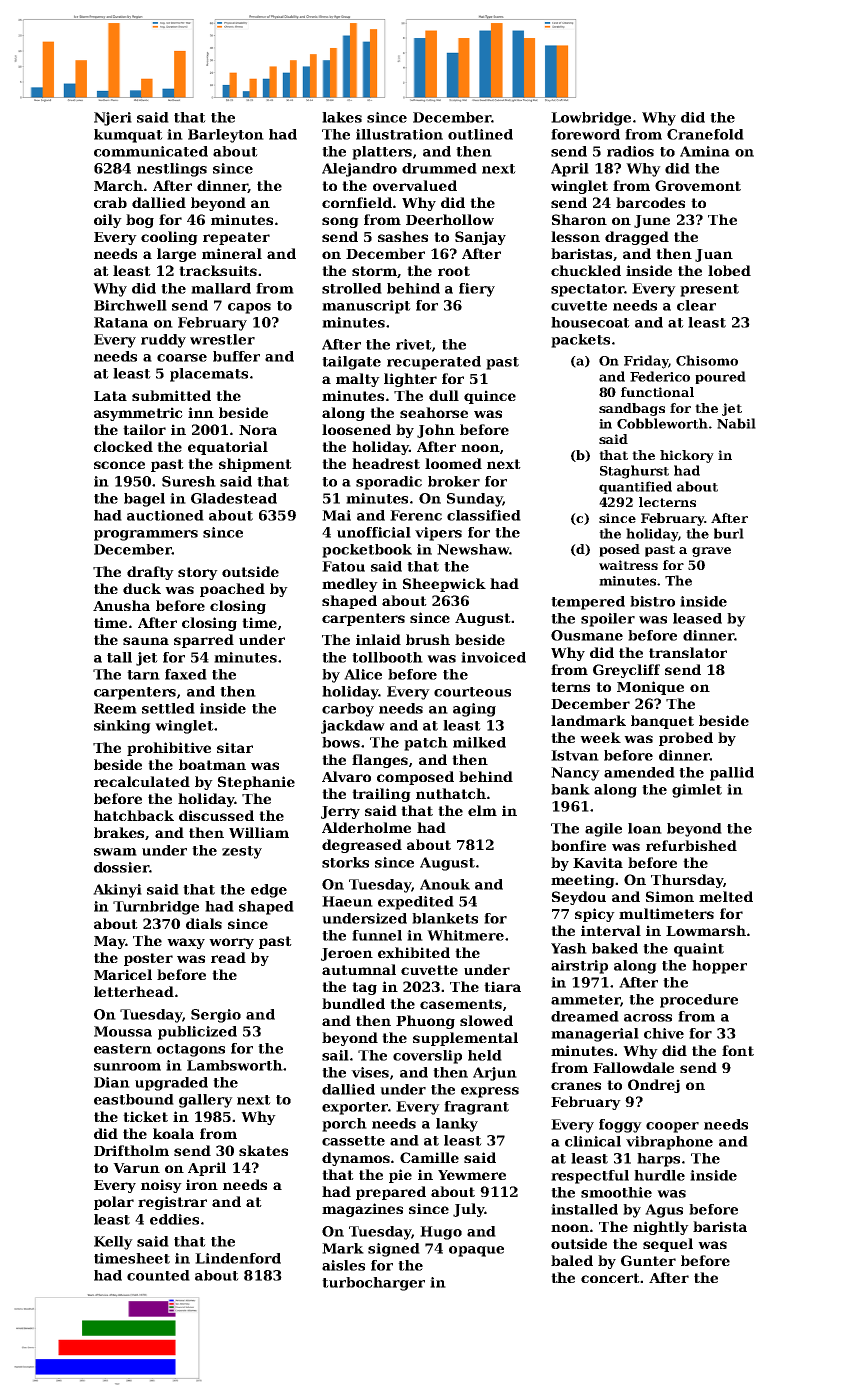 The image size is (849, 1400). I want to click on Lindenford, so click(238, 1258).
